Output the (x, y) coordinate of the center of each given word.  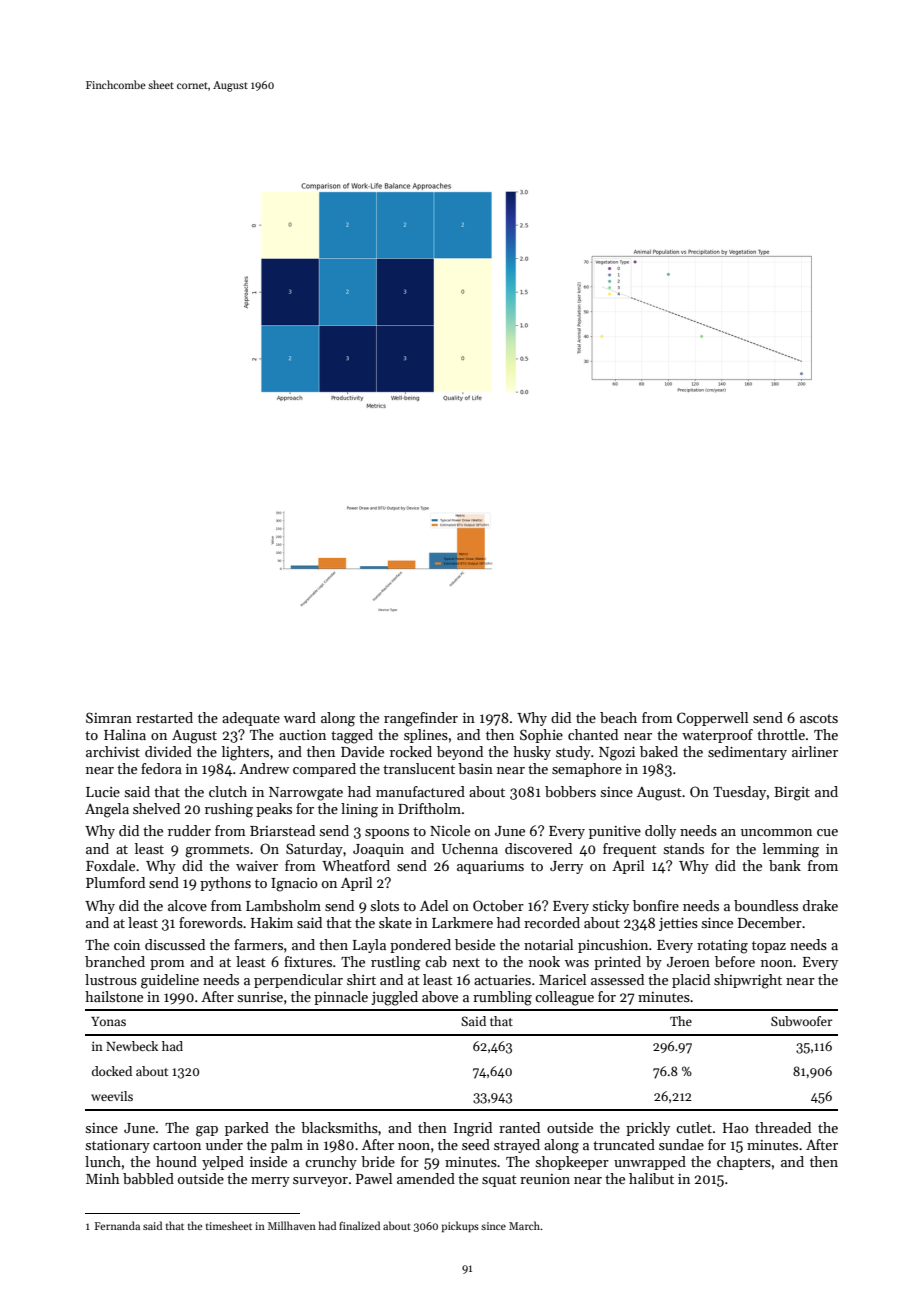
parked (247, 1129)
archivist (113, 751)
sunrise (260, 997)
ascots (819, 718)
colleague (564, 998)
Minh (103, 1178)
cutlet (694, 1127)
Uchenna (470, 848)
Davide (362, 751)
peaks (274, 810)
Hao (736, 1128)
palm (287, 1146)
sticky (611, 907)
